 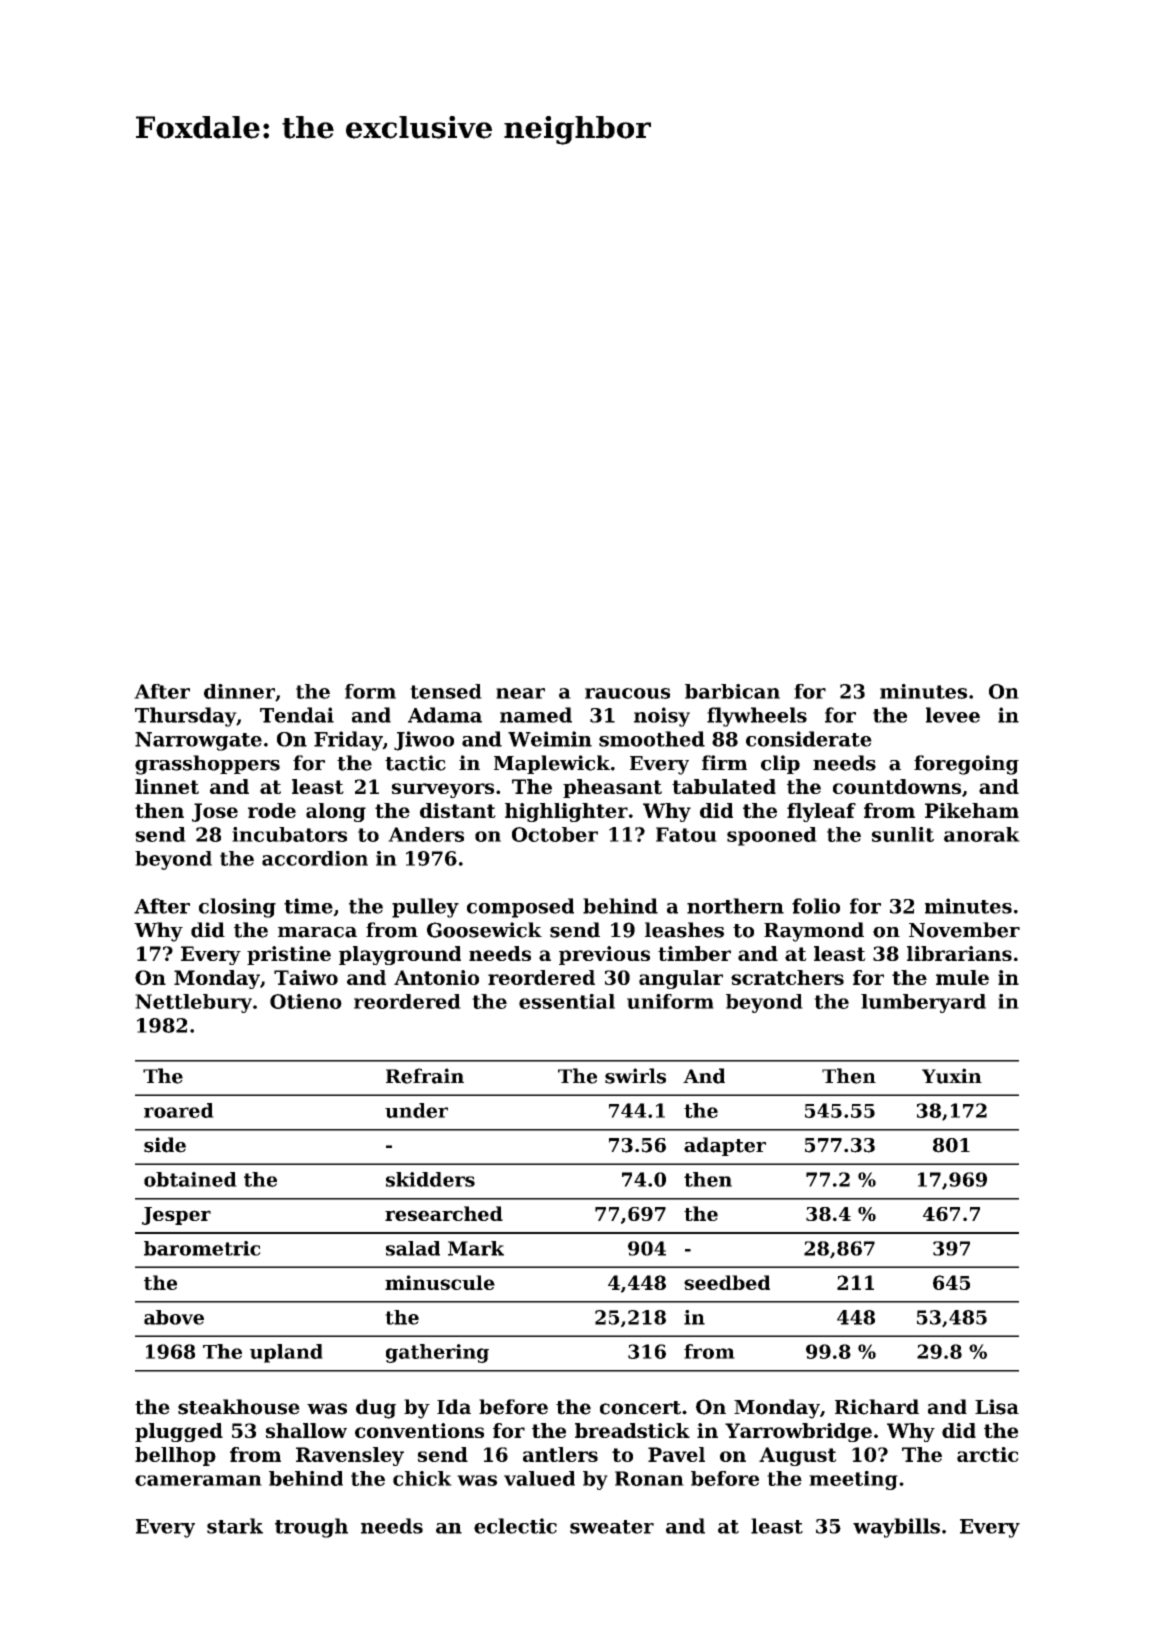 What do you see at coordinates (350, 1456) in the screenshot?
I see `Ravensley` at bounding box center [350, 1456].
